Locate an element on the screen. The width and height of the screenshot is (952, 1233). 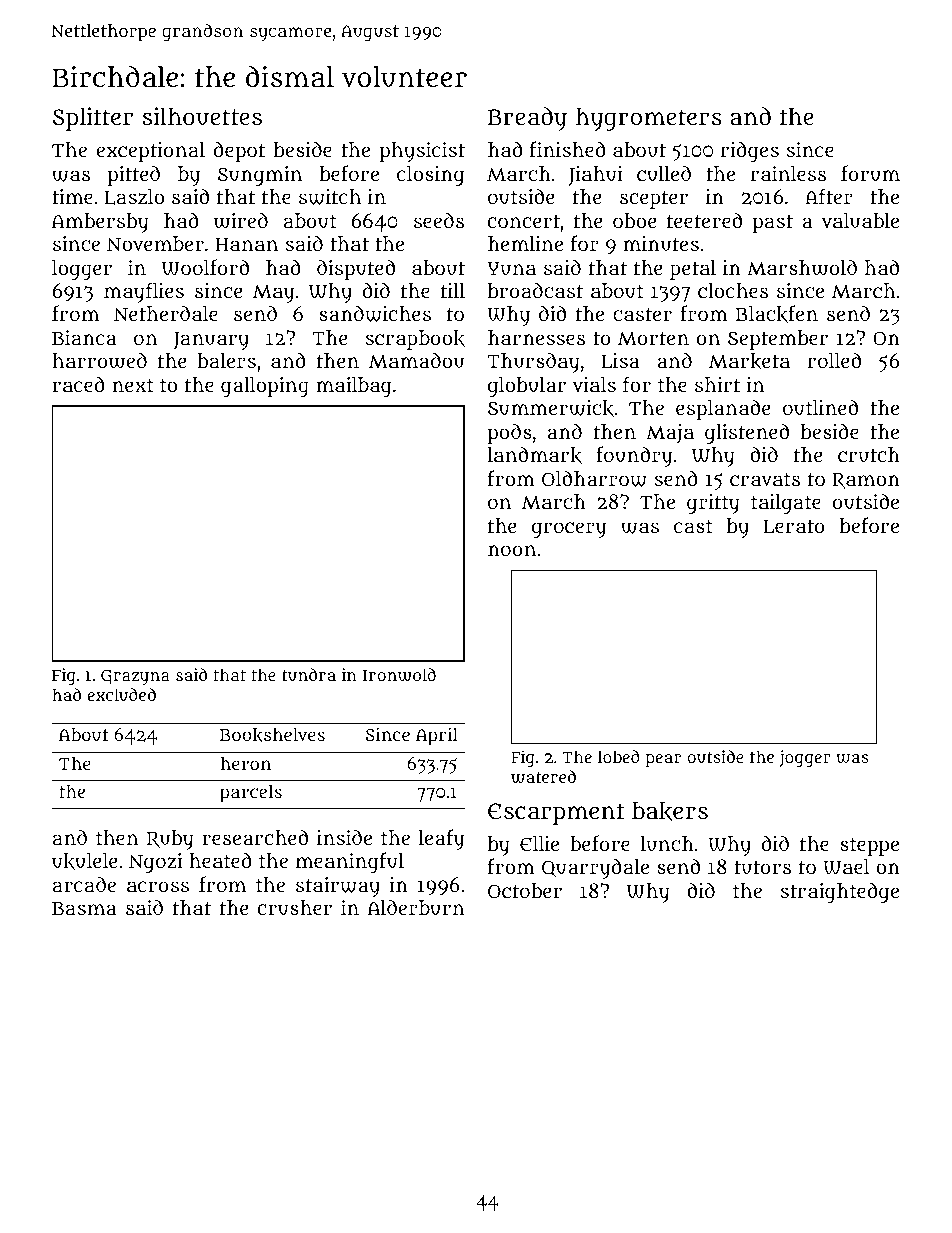
Grazyna is located at coordinates (135, 677).
